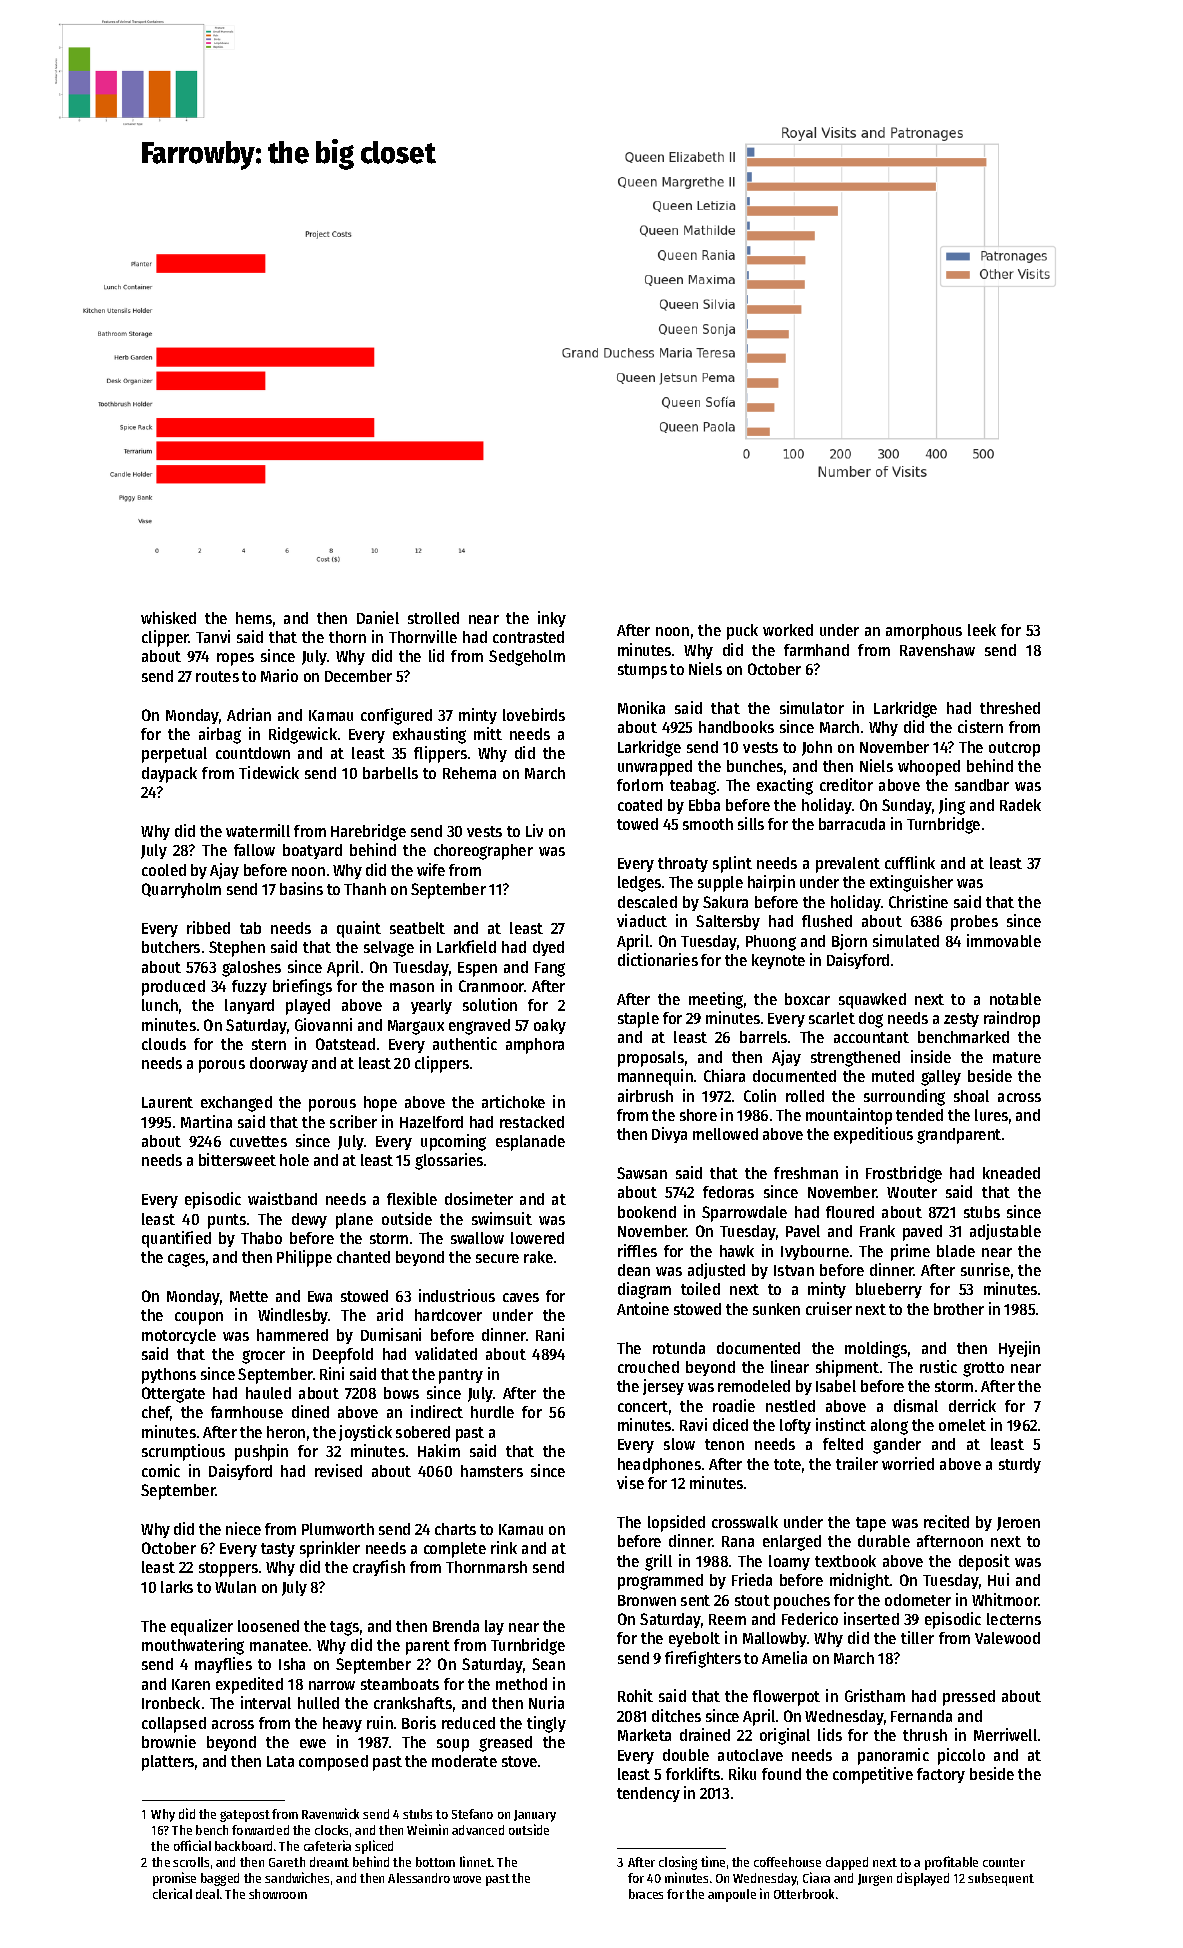 Image resolution: width=1183 pixels, height=1948 pixels. I want to click on mitt, so click(488, 733).
